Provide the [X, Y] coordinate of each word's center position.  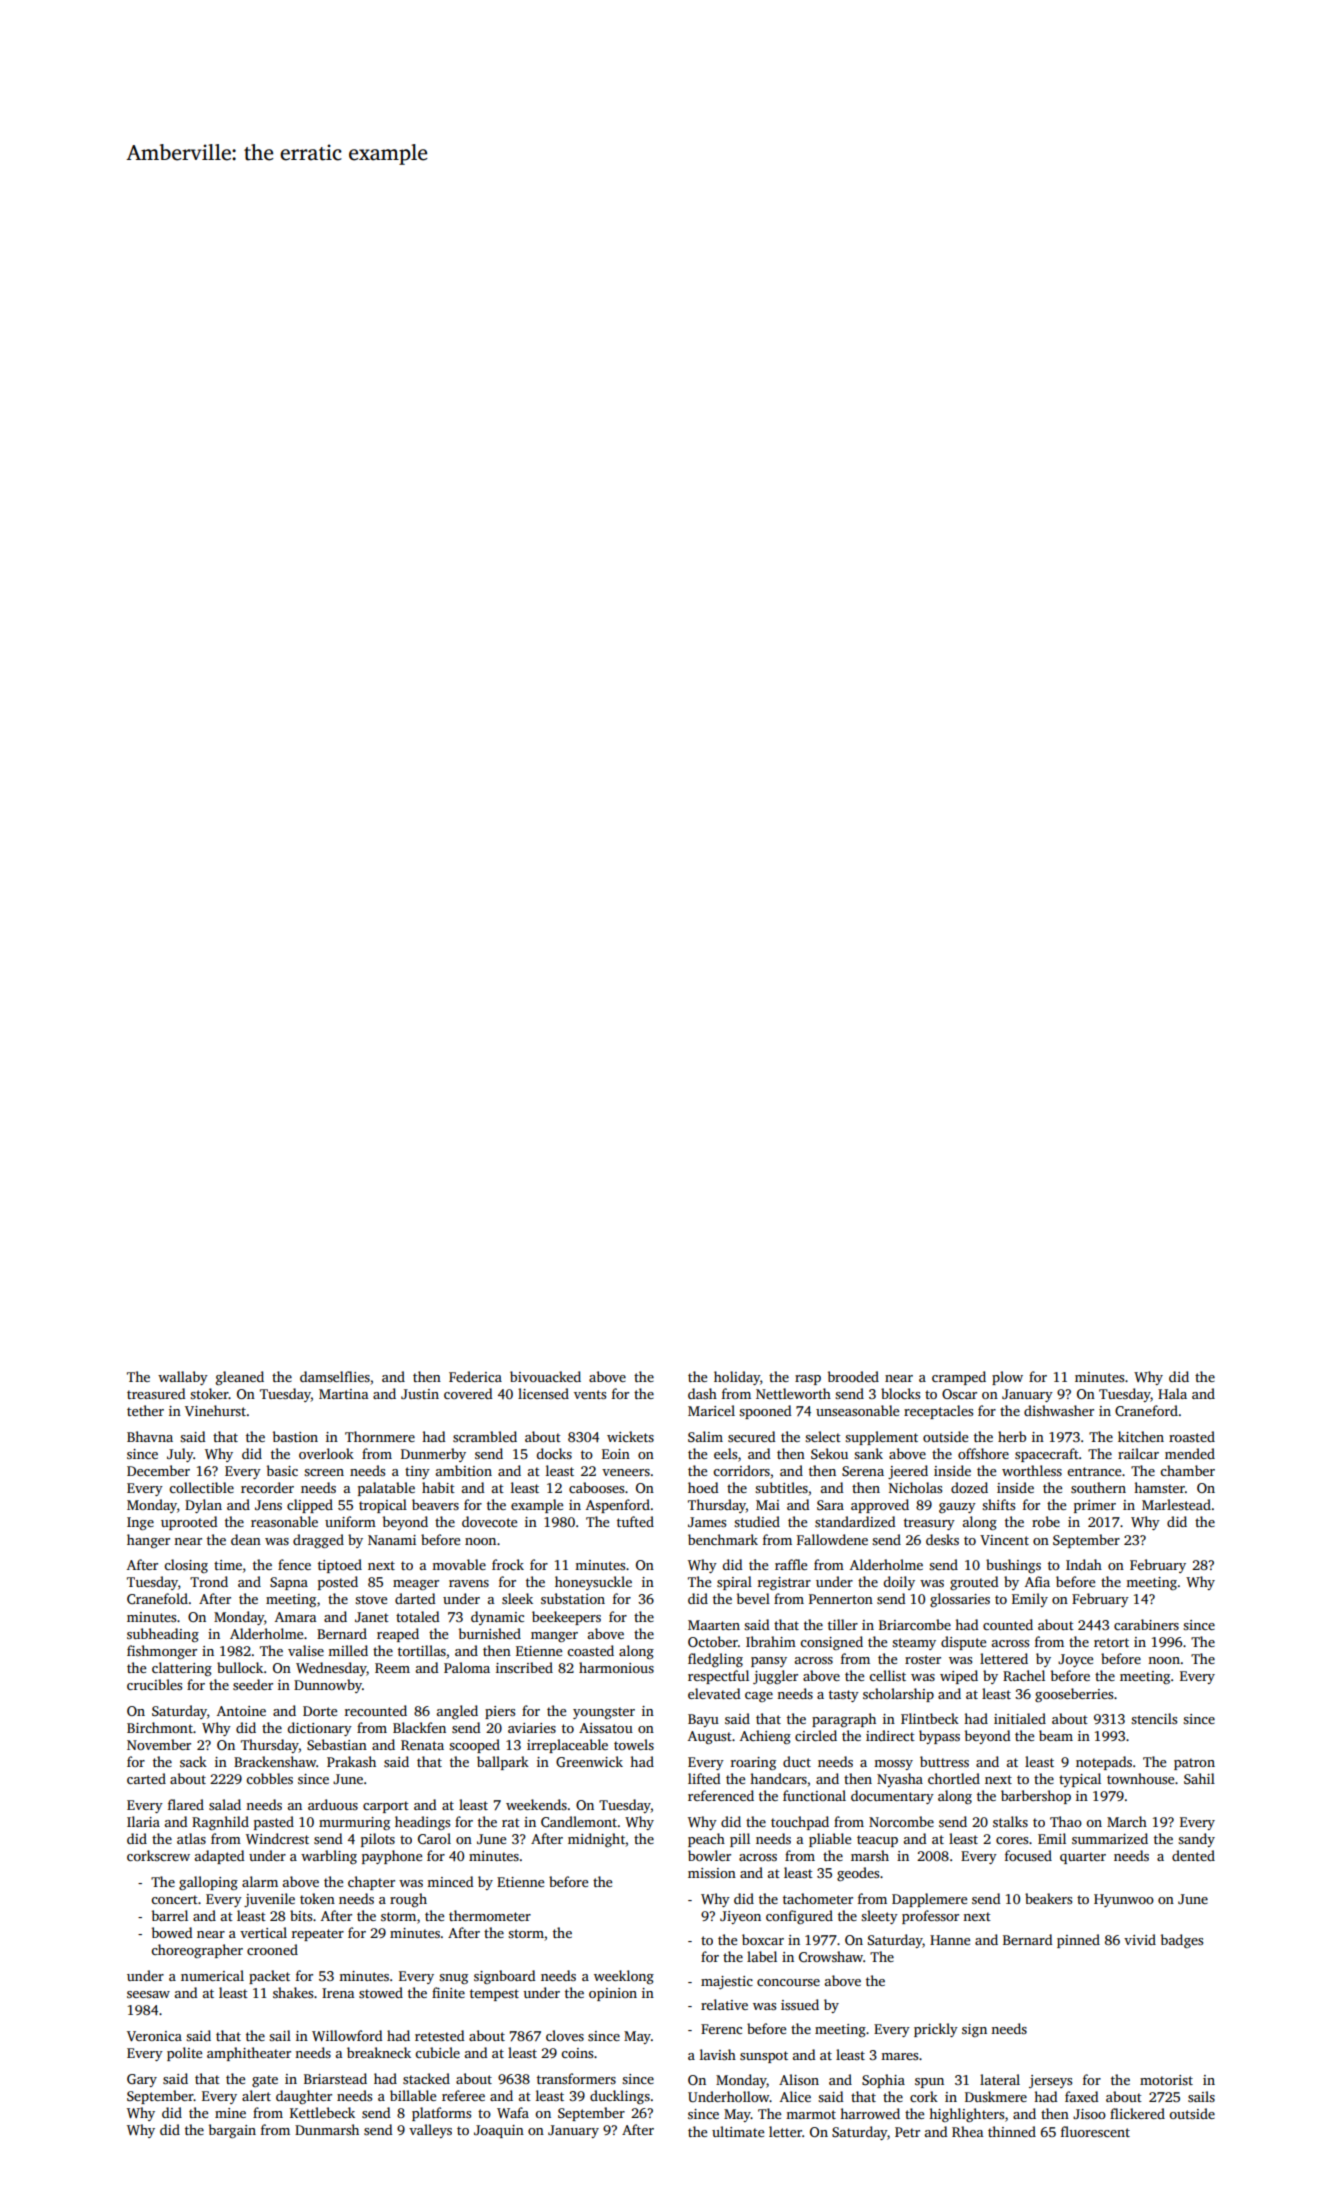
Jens [268, 1505]
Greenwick [589, 1761]
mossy [893, 1765]
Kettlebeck [322, 2112]
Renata [422, 1745]
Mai [768, 1505]
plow [1007, 1378]
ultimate [738, 2131]
